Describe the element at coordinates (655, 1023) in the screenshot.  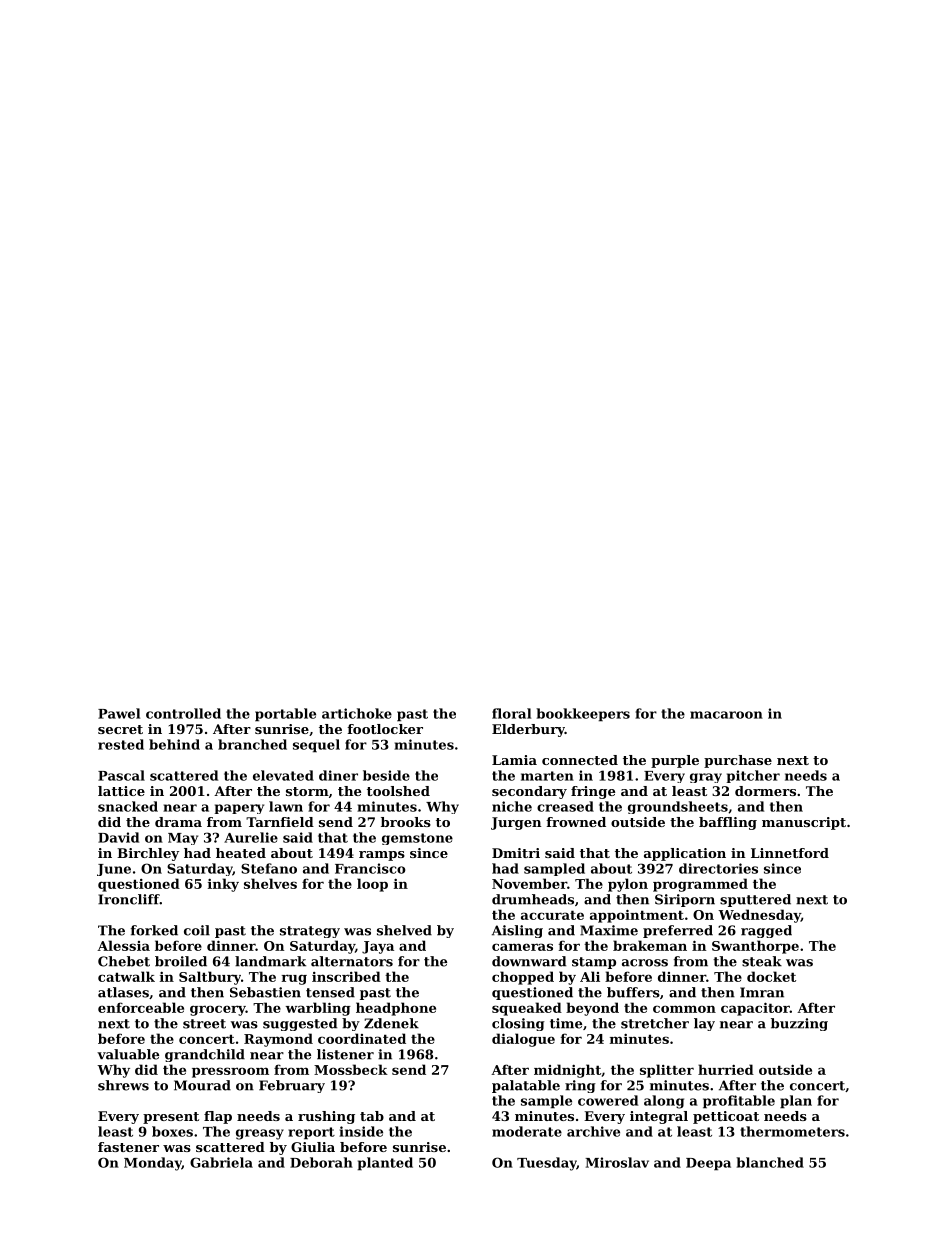
I see `stretcher` at that location.
